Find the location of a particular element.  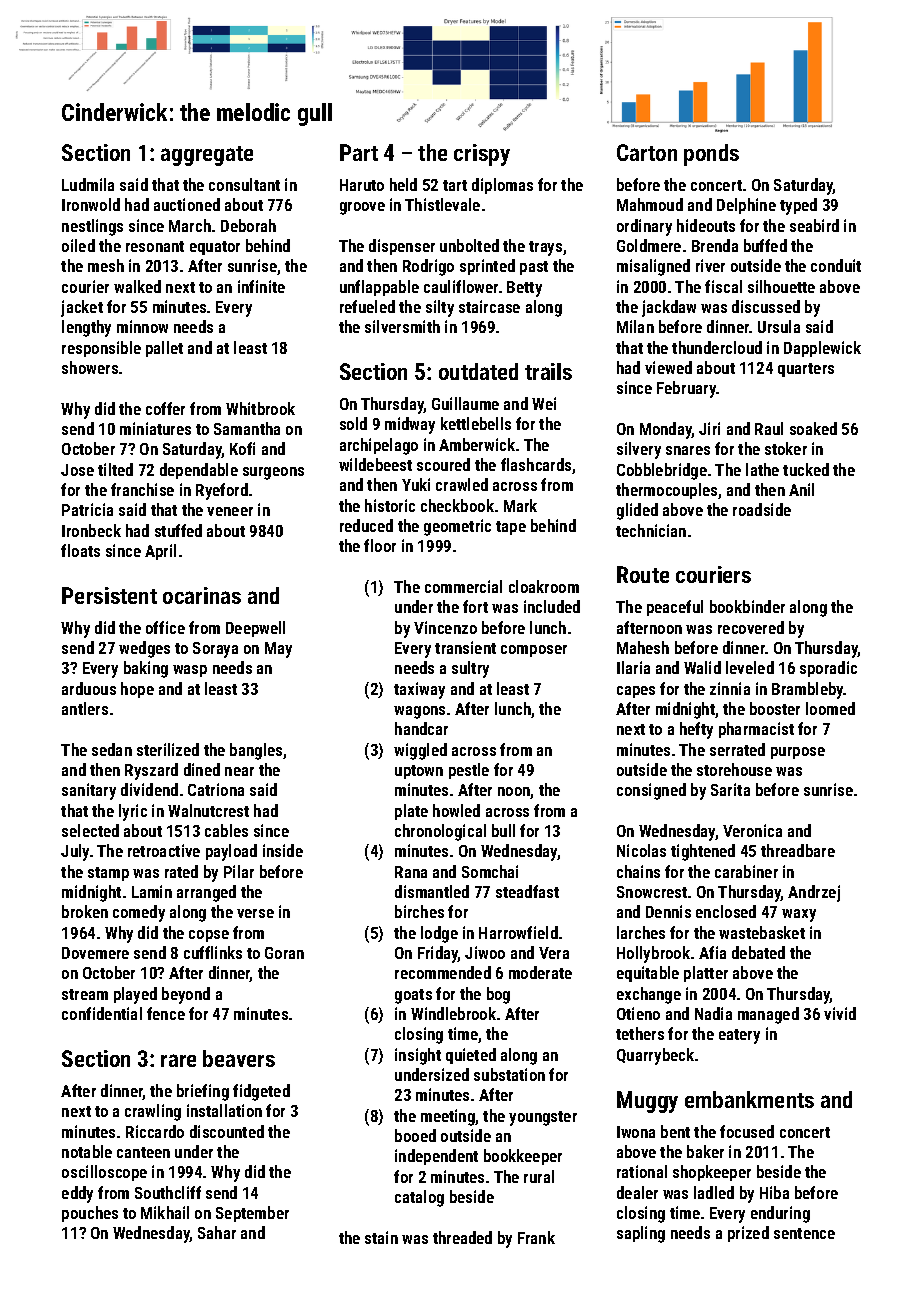

Deepwell is located at coordinates (255, 629).
